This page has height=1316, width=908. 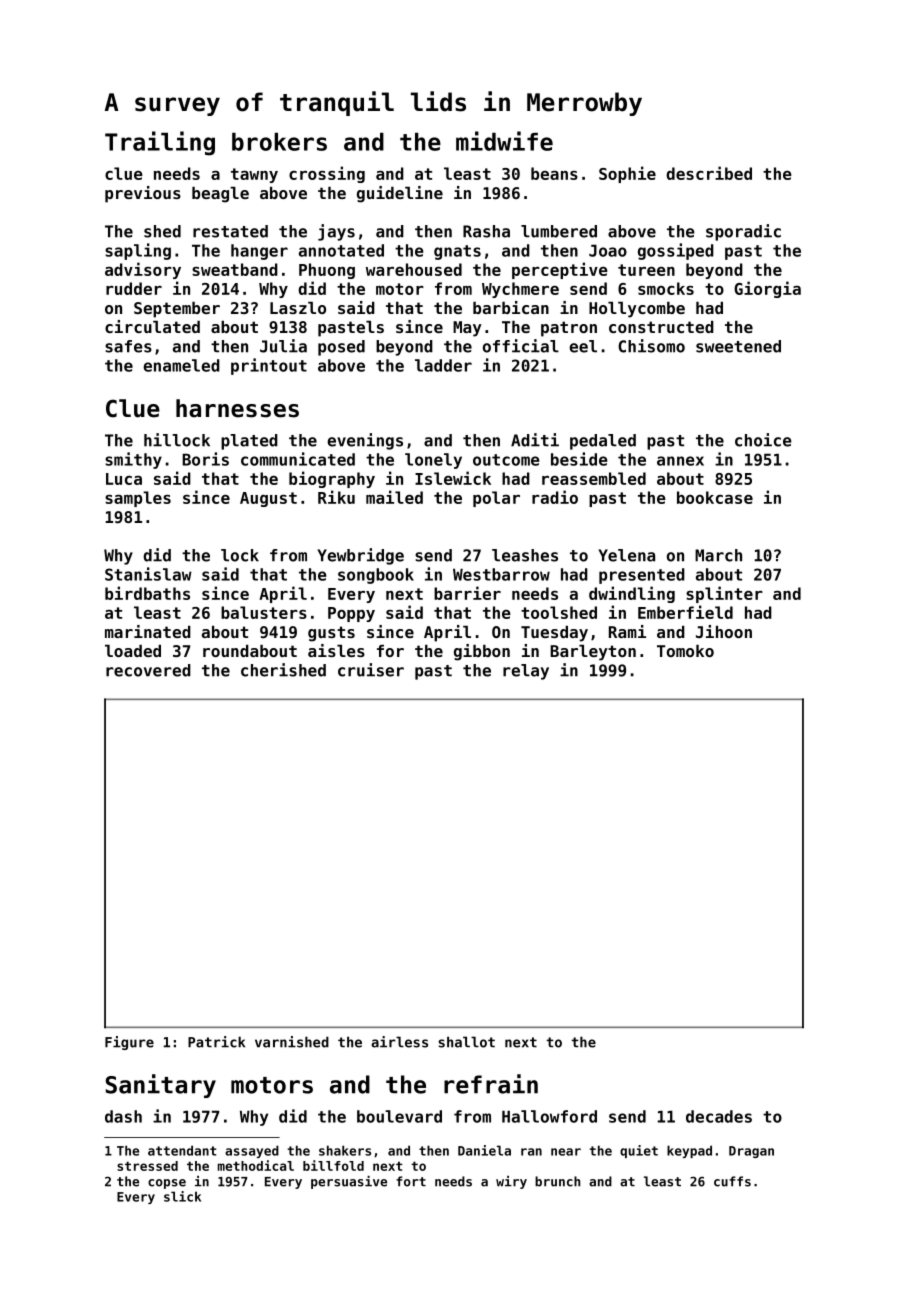 I want to click on August, so click(x=268, y=499).
